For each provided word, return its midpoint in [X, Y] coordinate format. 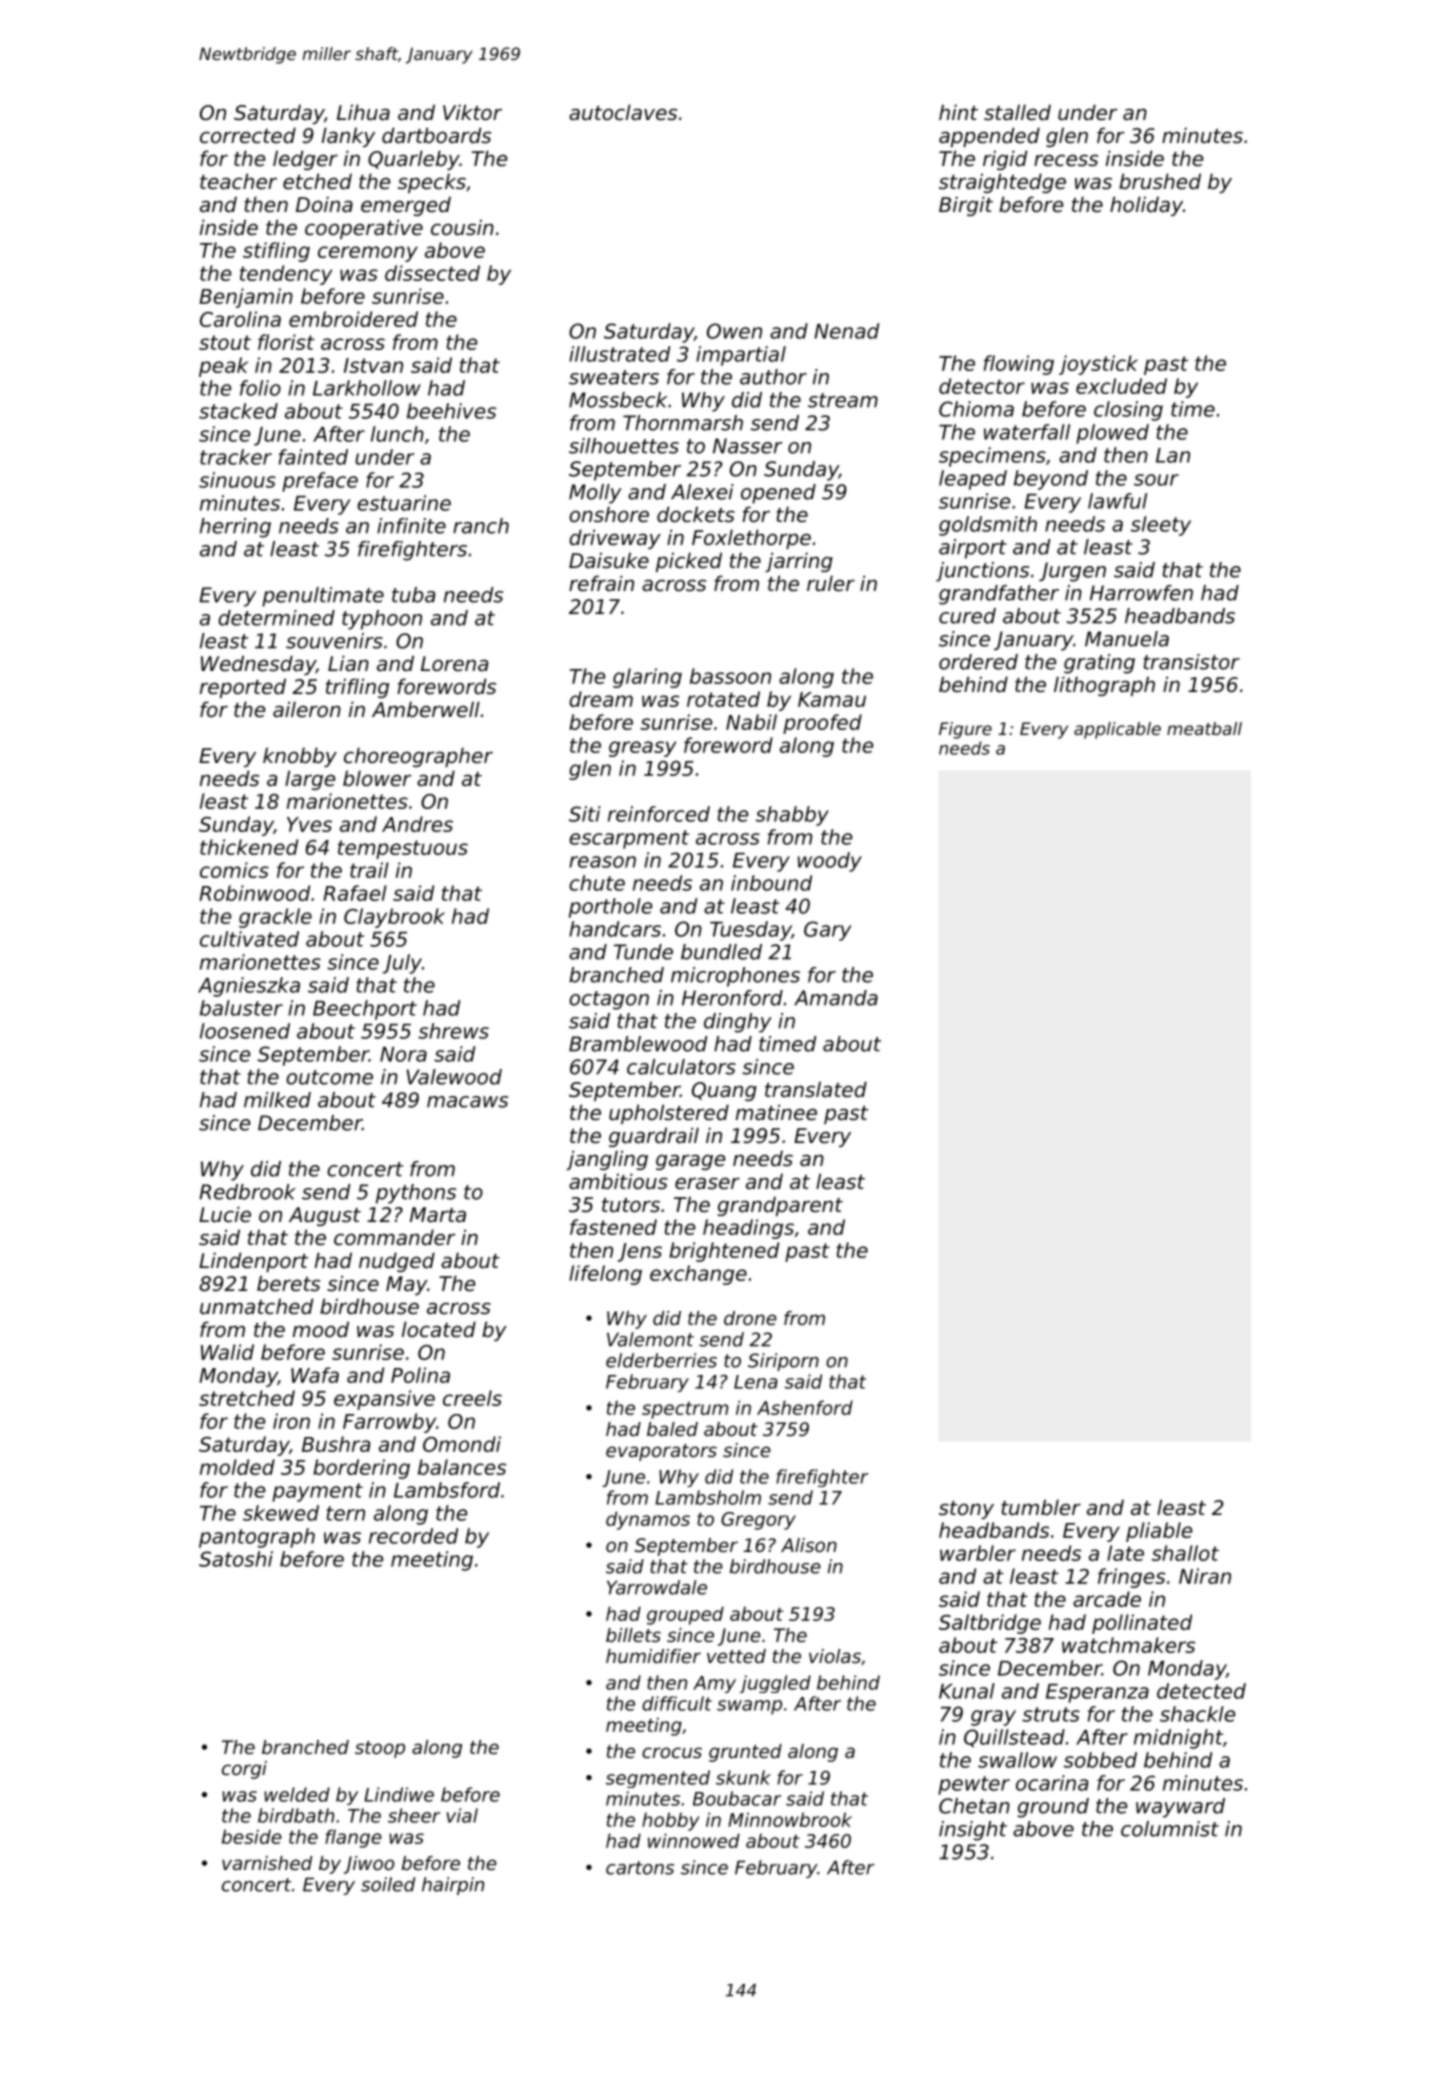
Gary [828, 931]
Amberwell [426, 709]
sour [1156, 480]
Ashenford [805, 1407]
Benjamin [246, 298]
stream [843, 400]
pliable [1159, 1532]
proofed [822, 724]
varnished [267, 1863]
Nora [403, 1054]
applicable [1117, 730]
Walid [227, 1352]
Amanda [836, 998]
